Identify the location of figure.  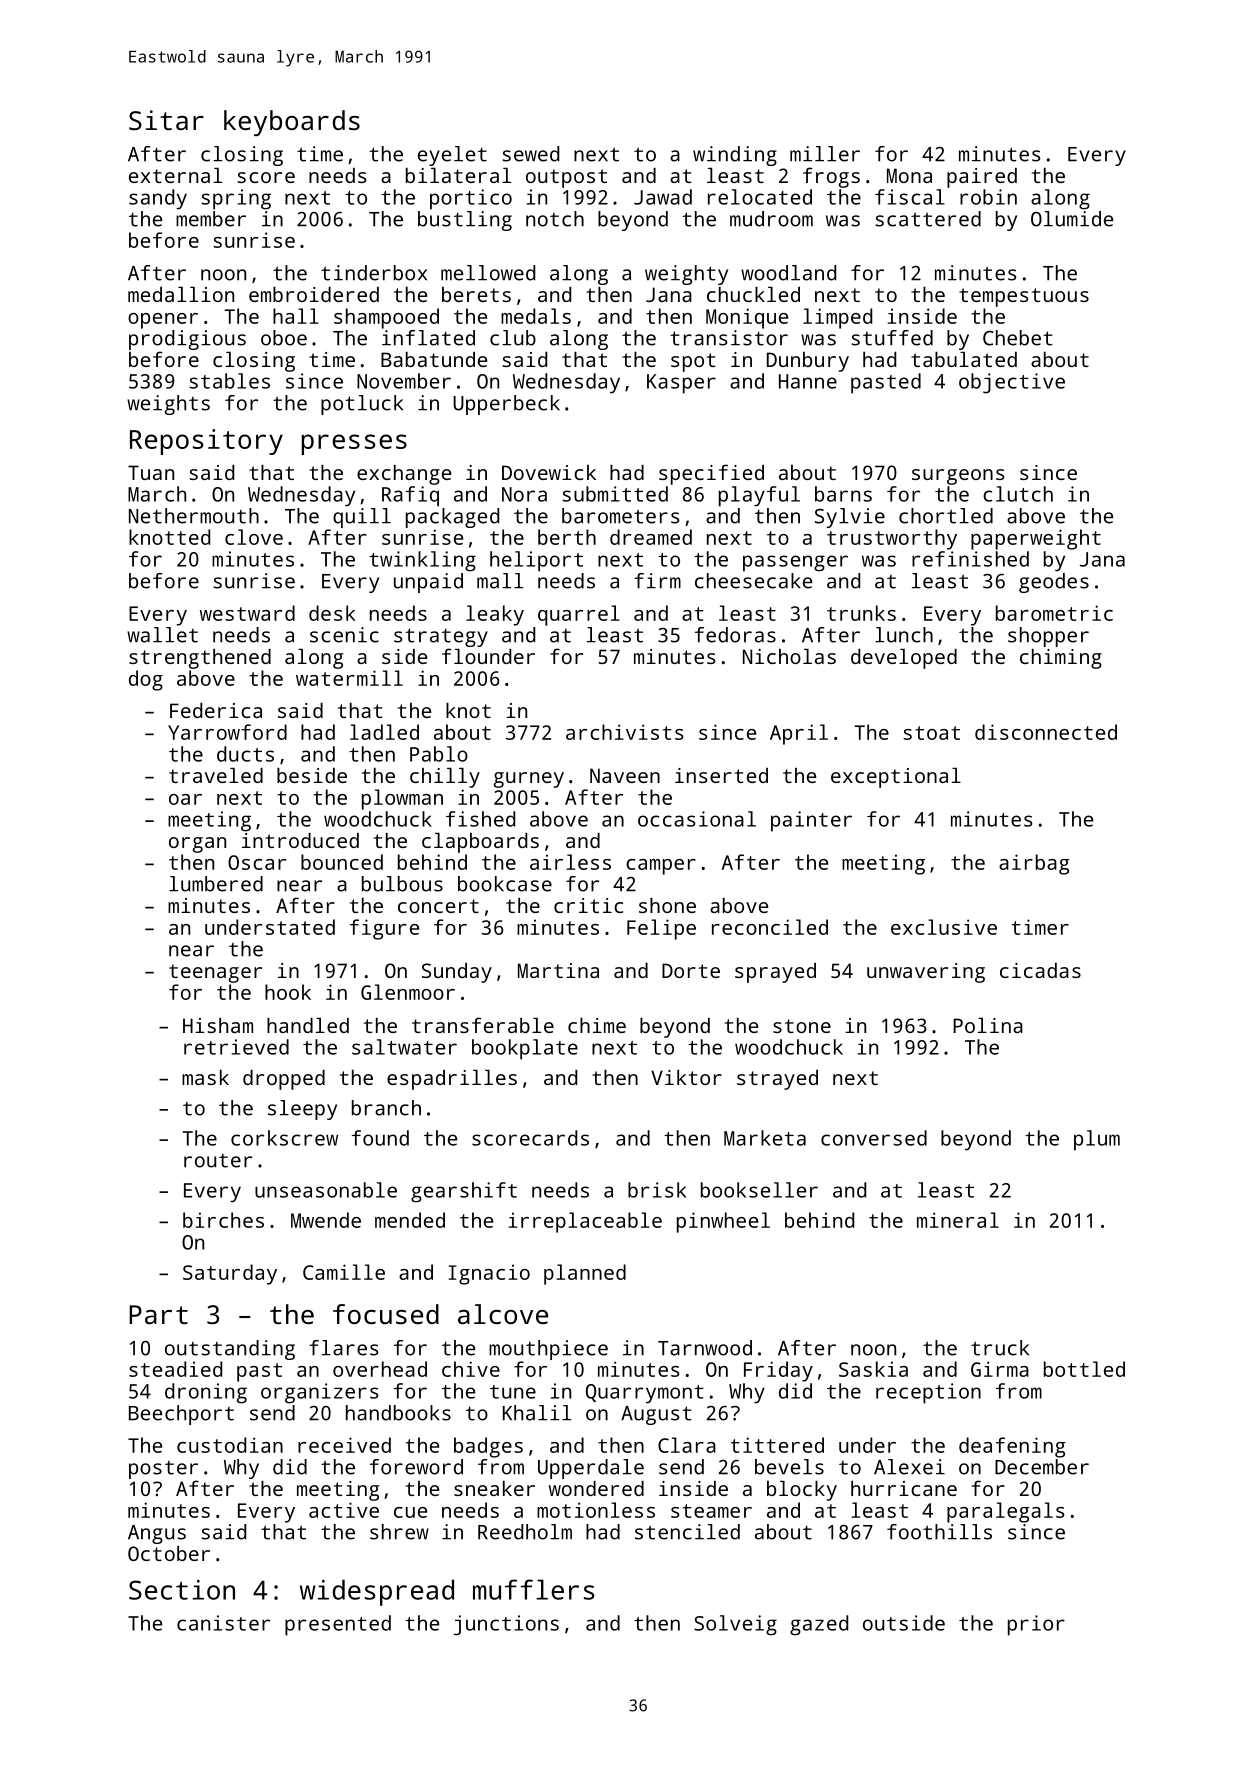
(384, 929).
